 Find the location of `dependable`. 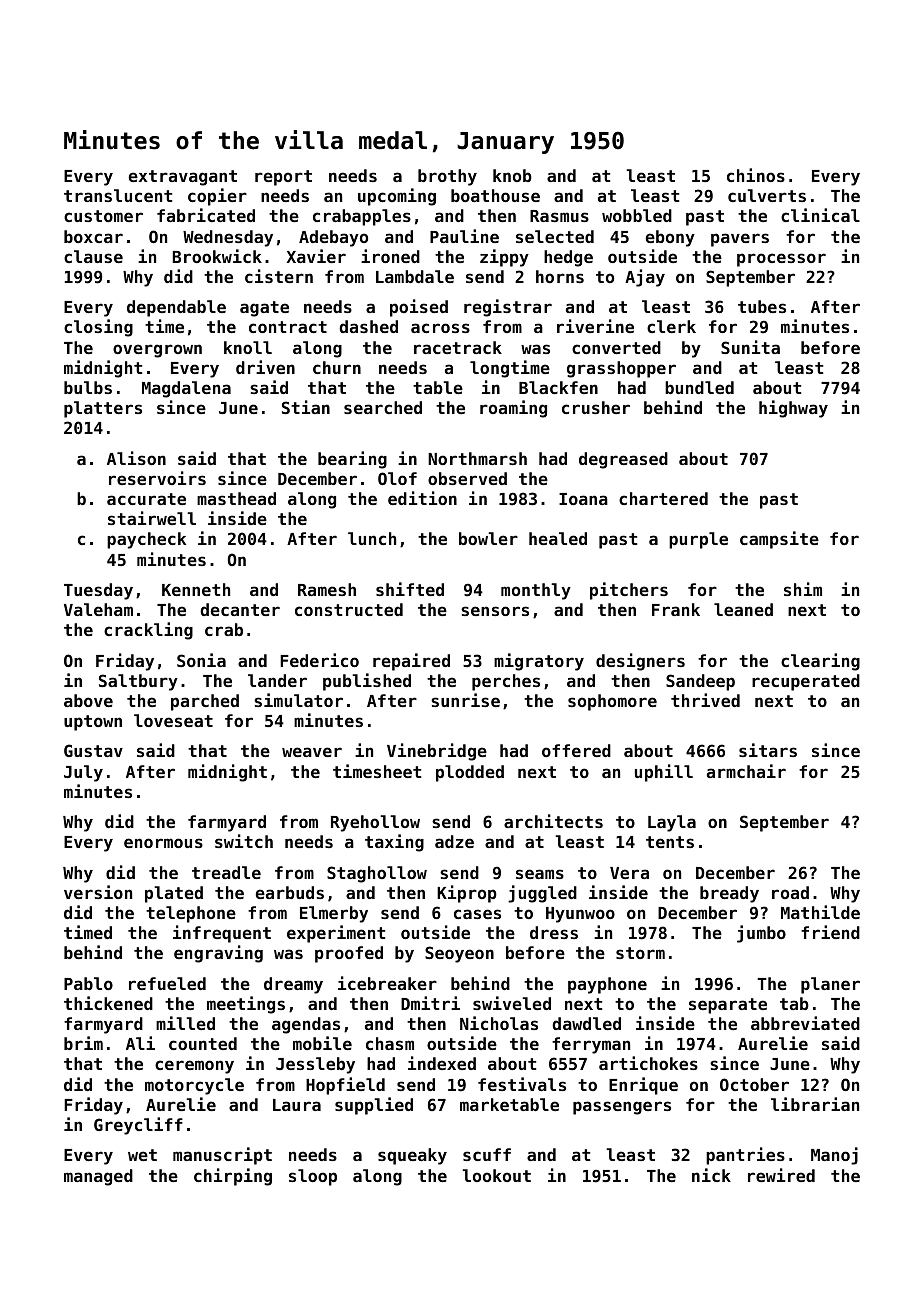

dependable is located at coordinates (176, 308).
